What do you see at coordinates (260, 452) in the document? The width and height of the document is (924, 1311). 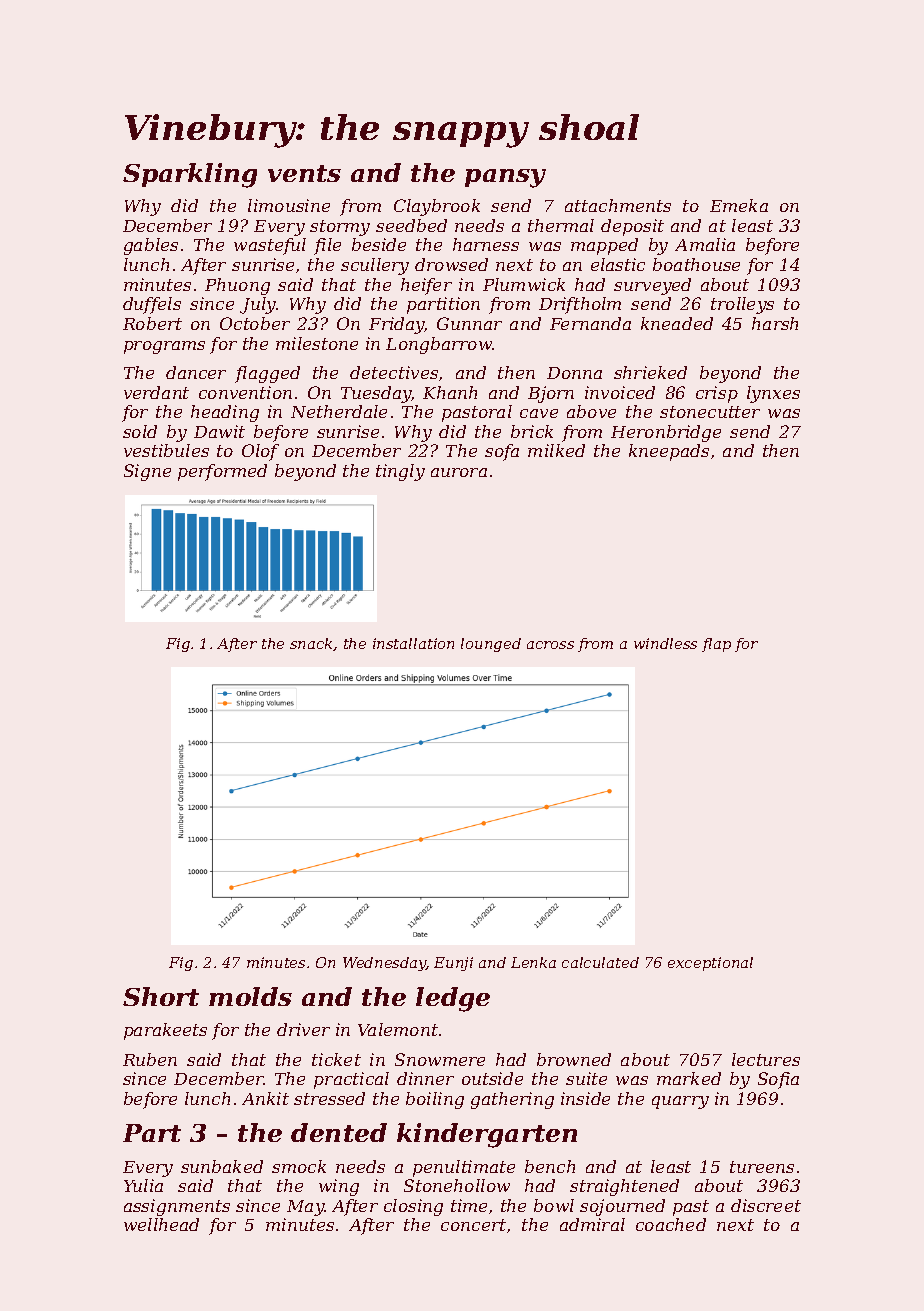 I see `Olof` at bounding box center [260, 452].
